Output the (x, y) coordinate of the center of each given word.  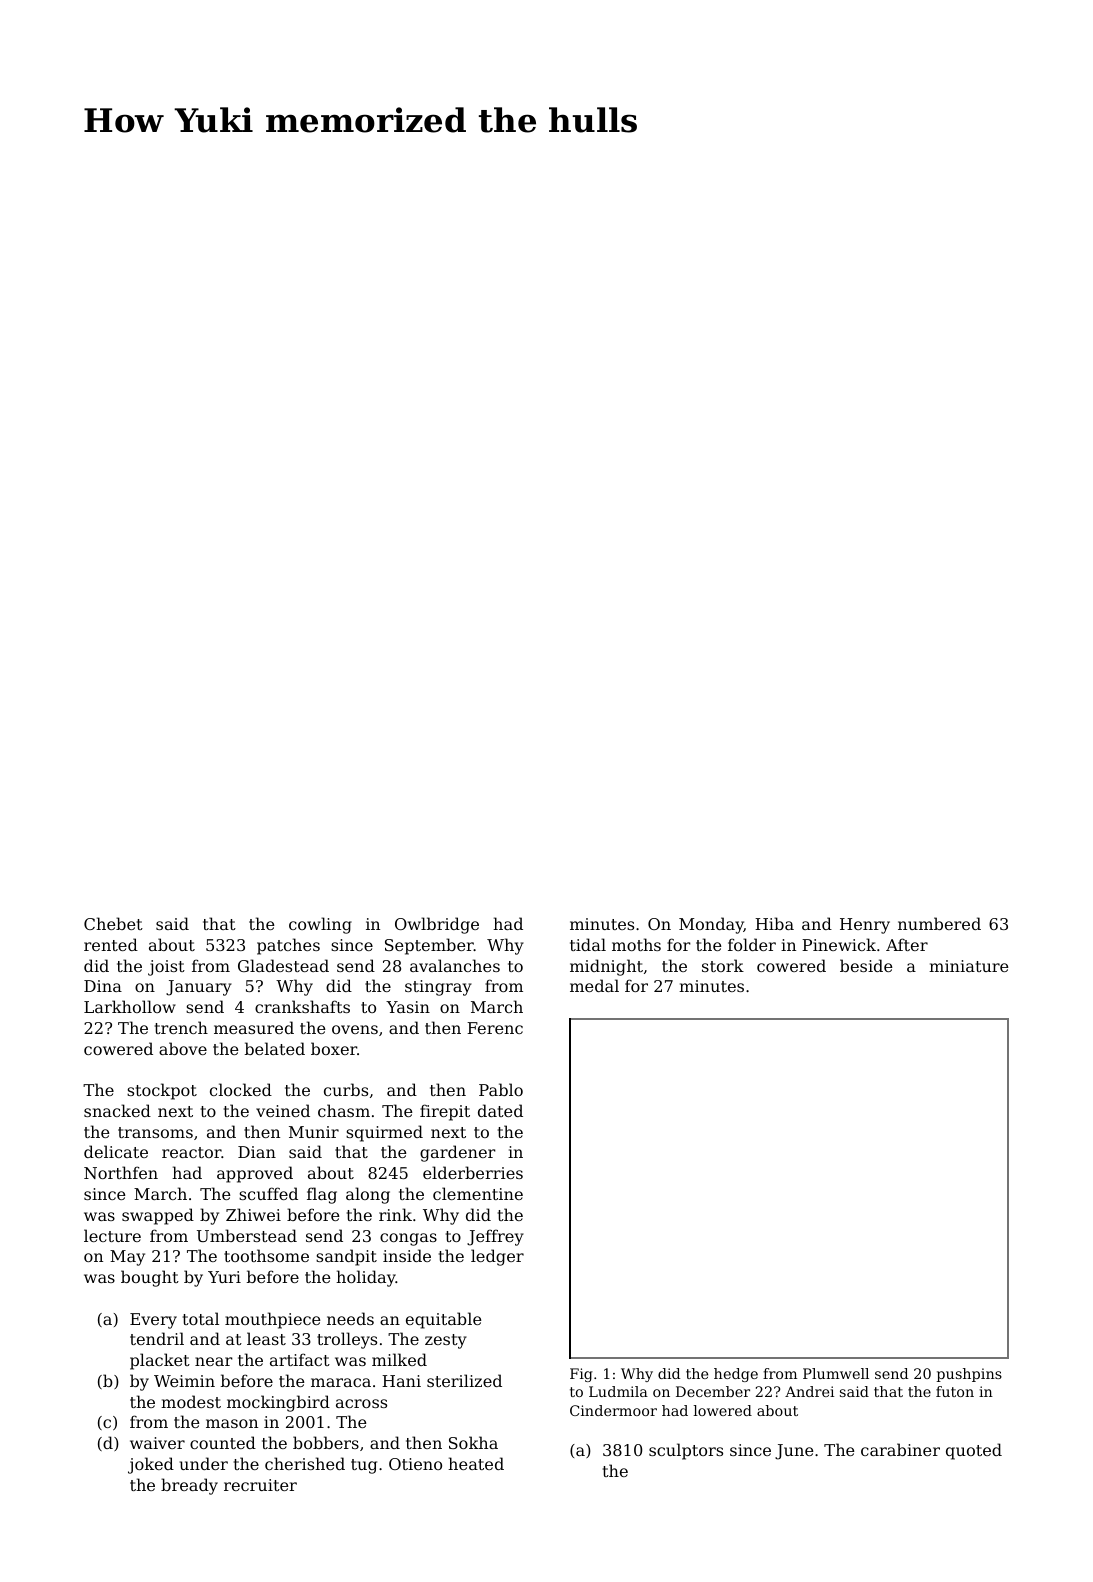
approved (255, 1174)
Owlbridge (437, 925)
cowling (320, 925)
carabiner (900, 1449)
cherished (305, 1463)
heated (476, 1463)
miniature (968, 966)
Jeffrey (495, 1237)
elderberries (473, 1172)
